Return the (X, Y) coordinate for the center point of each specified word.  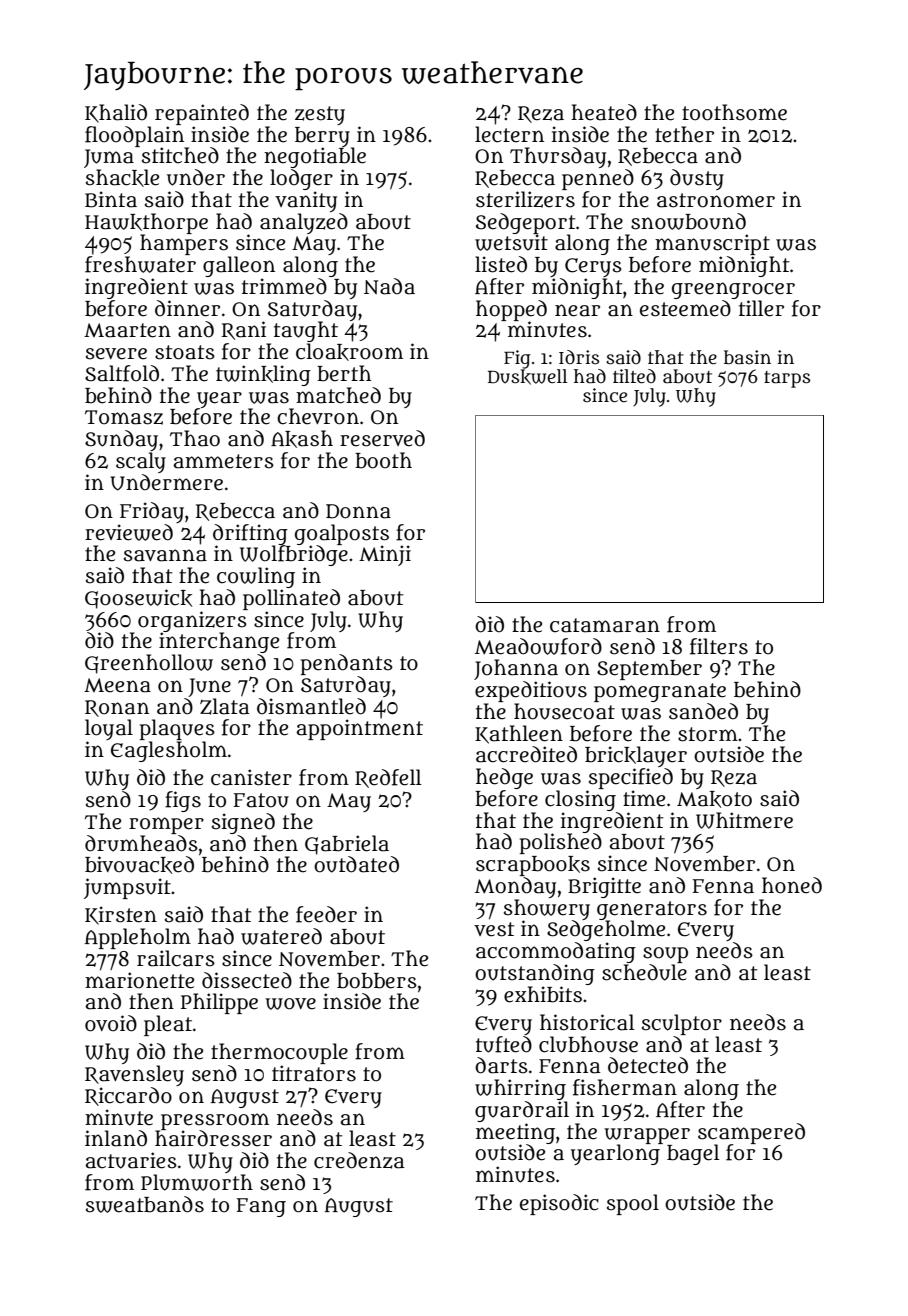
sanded (703, 711)
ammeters (224, 461)
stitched (180, 155)
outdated (356, 864)
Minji (385, 555)
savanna (165, 555)
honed (792, 885)
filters (719, 646)
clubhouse (588, 1044)
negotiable (315, 157)
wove (290, 1004)
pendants (347, 664)
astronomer (716, 200)
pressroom (215, 1121)
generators (652, 910)
